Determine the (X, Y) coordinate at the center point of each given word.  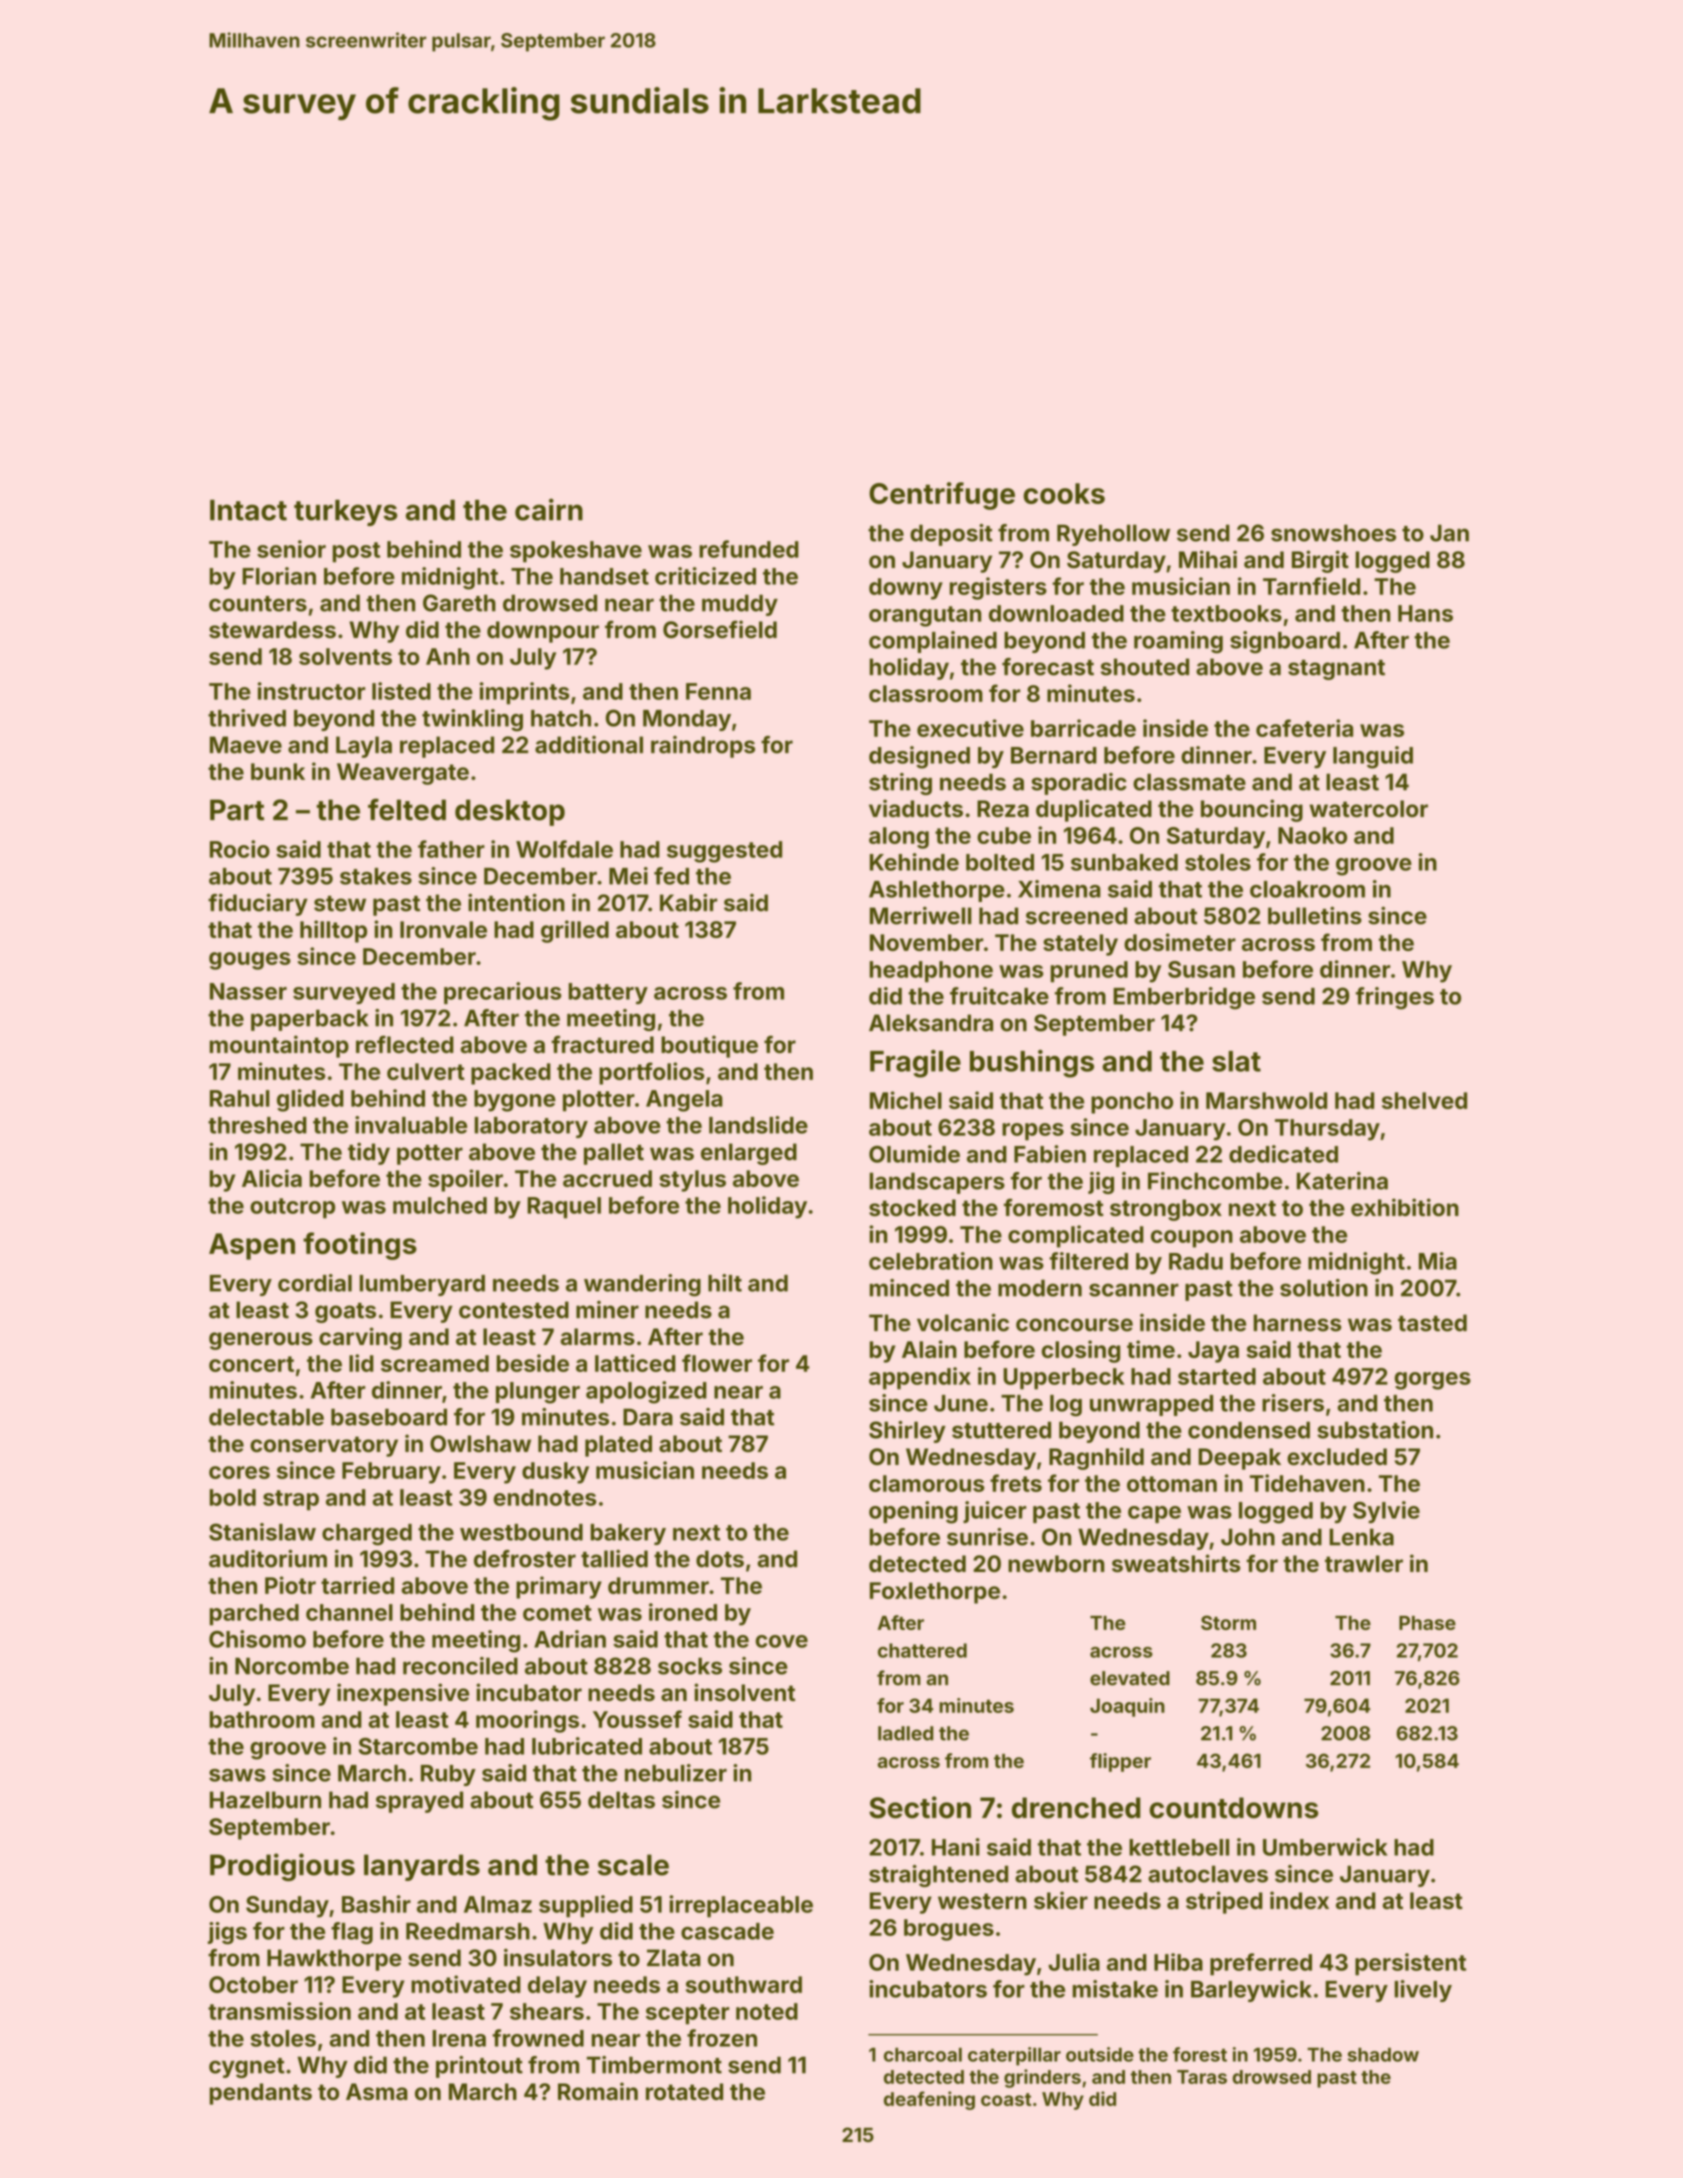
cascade (727, 1931)
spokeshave (576, 552)
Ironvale (443, 929)
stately (1080, 945)
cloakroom (1307, 889)
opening (913, 1512)
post (356, 552)
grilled (575, 931)
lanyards (422, 1867)
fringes (1395, 998)
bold (232, 1497)
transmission (279, 2011)
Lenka (1361, 1537)
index (1299, 1900)
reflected (405, 1044)
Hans (1425, 613)
